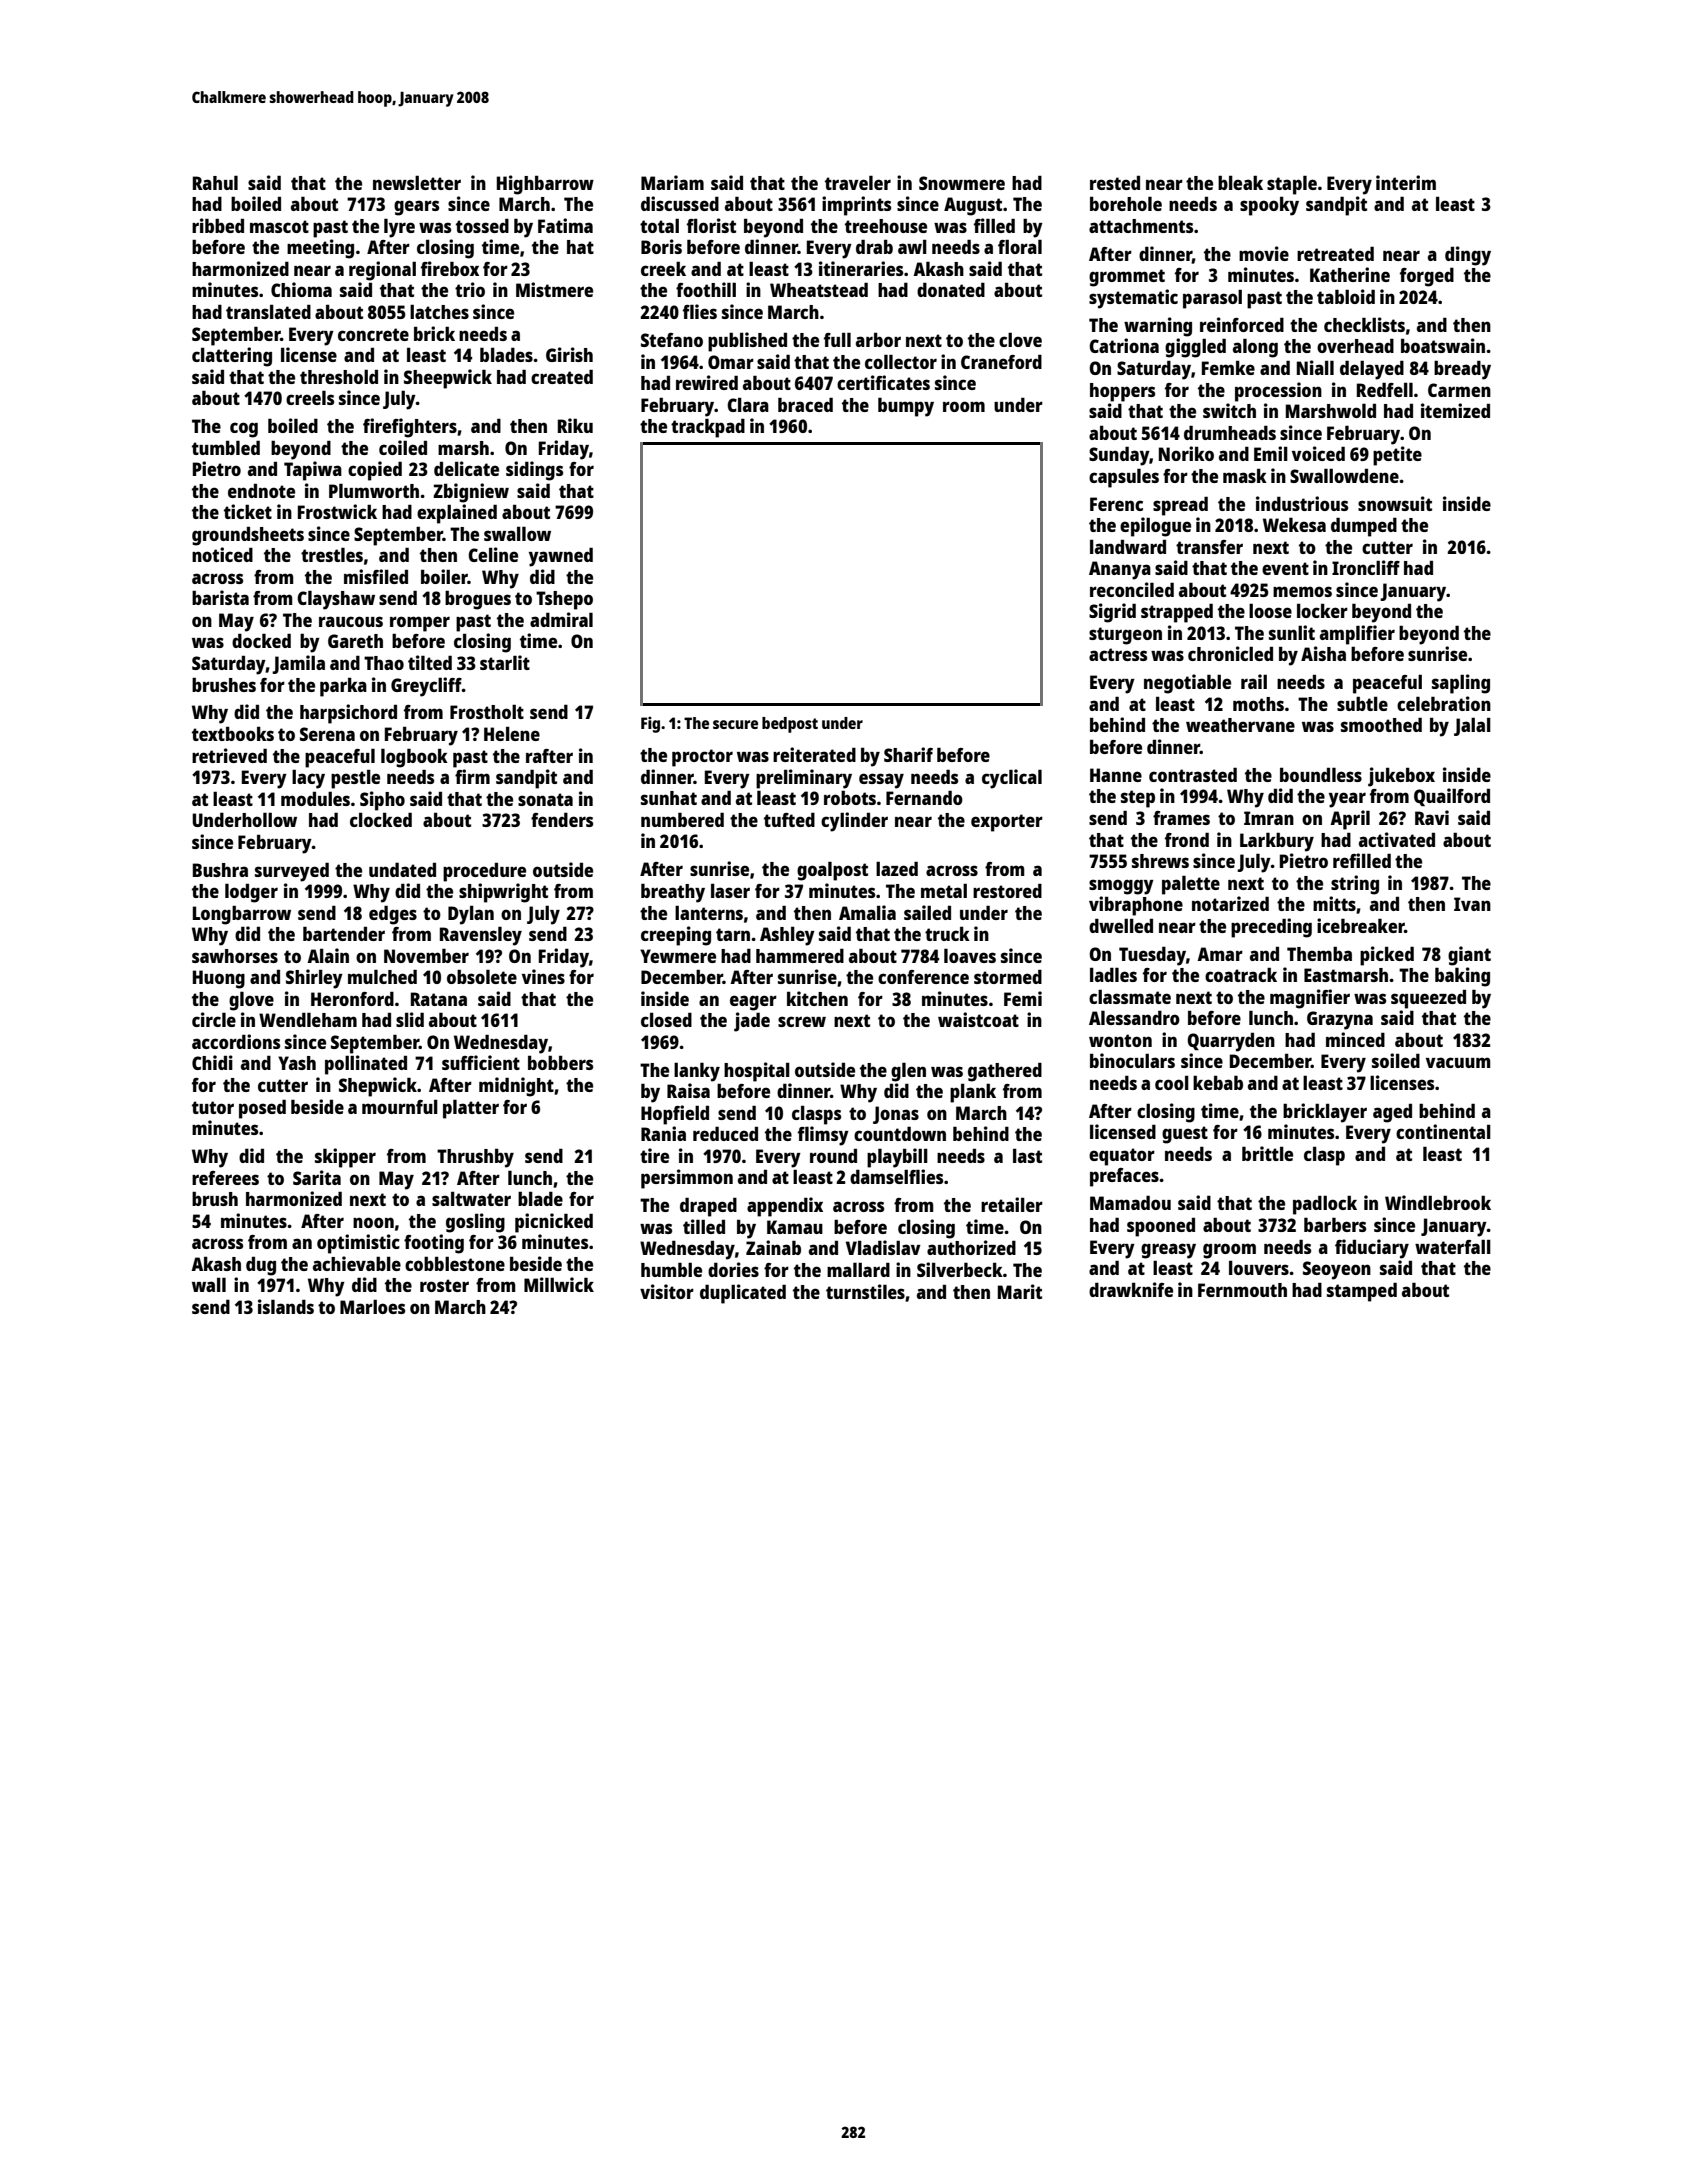 This image has width=1683, height=2178. What do you see at coordinates (1406, 182) in the image?
I see `interim` at bounding box center [1406, 182].
